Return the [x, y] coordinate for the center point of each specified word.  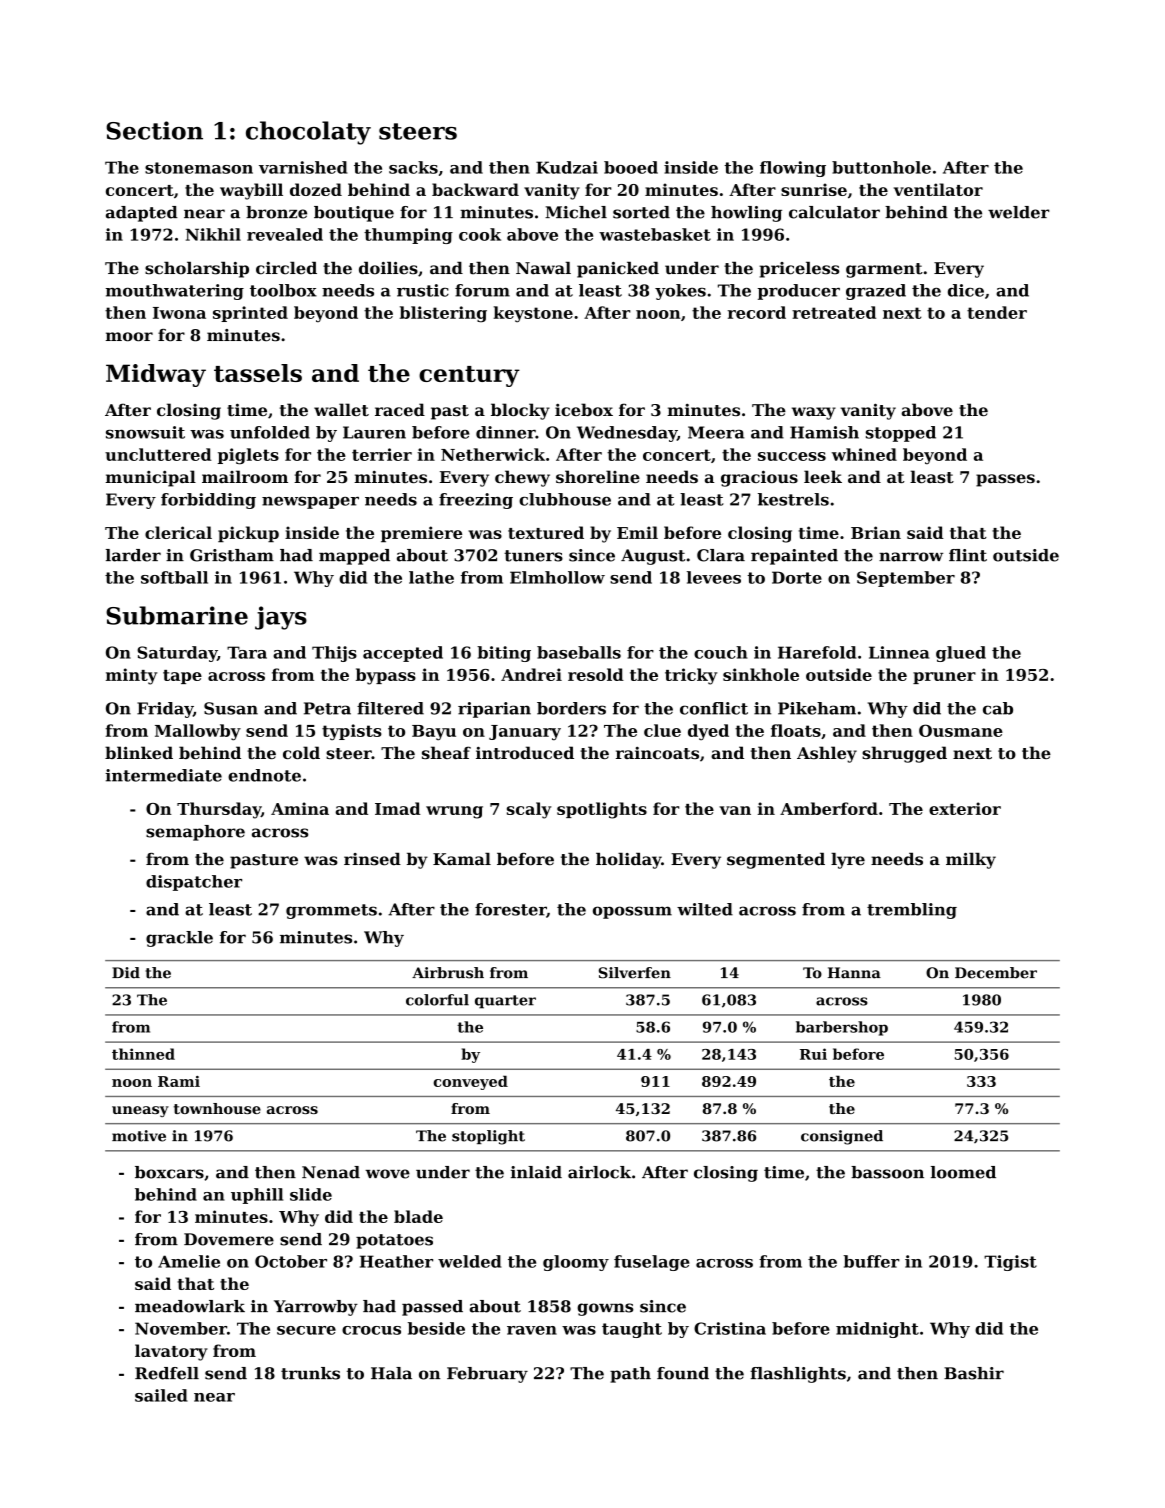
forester [510, 909]
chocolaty [308, 133]
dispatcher [194, 883]
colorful [437, 1000]
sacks [413, 167]
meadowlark [190, 1306]
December [996, 973]
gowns [605, 1309]
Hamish [824, 432]
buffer [871, 1261]
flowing [793, 169]
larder [133, 555]
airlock [599, 1172]
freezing [476, 501]
